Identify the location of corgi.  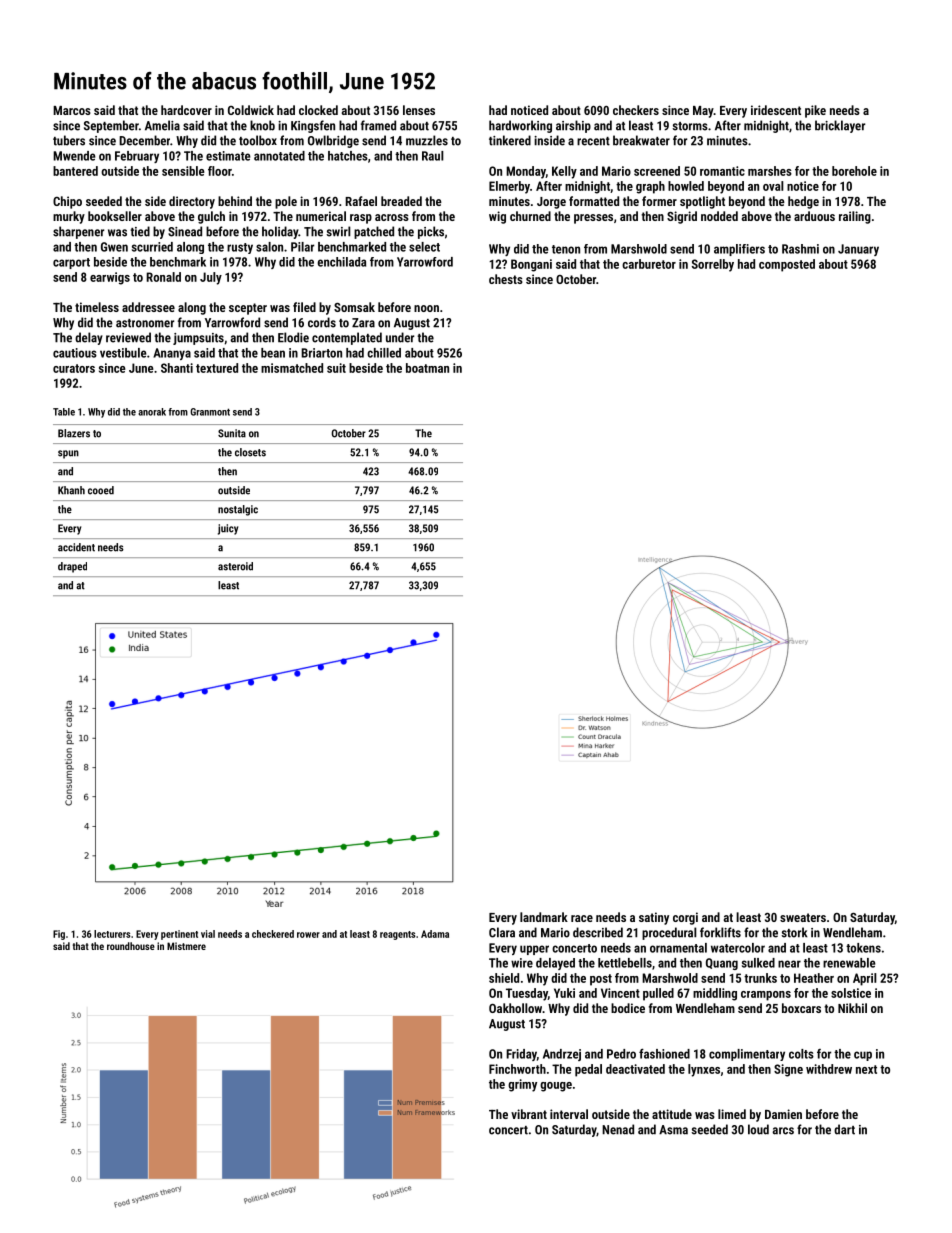
(685, 918).
